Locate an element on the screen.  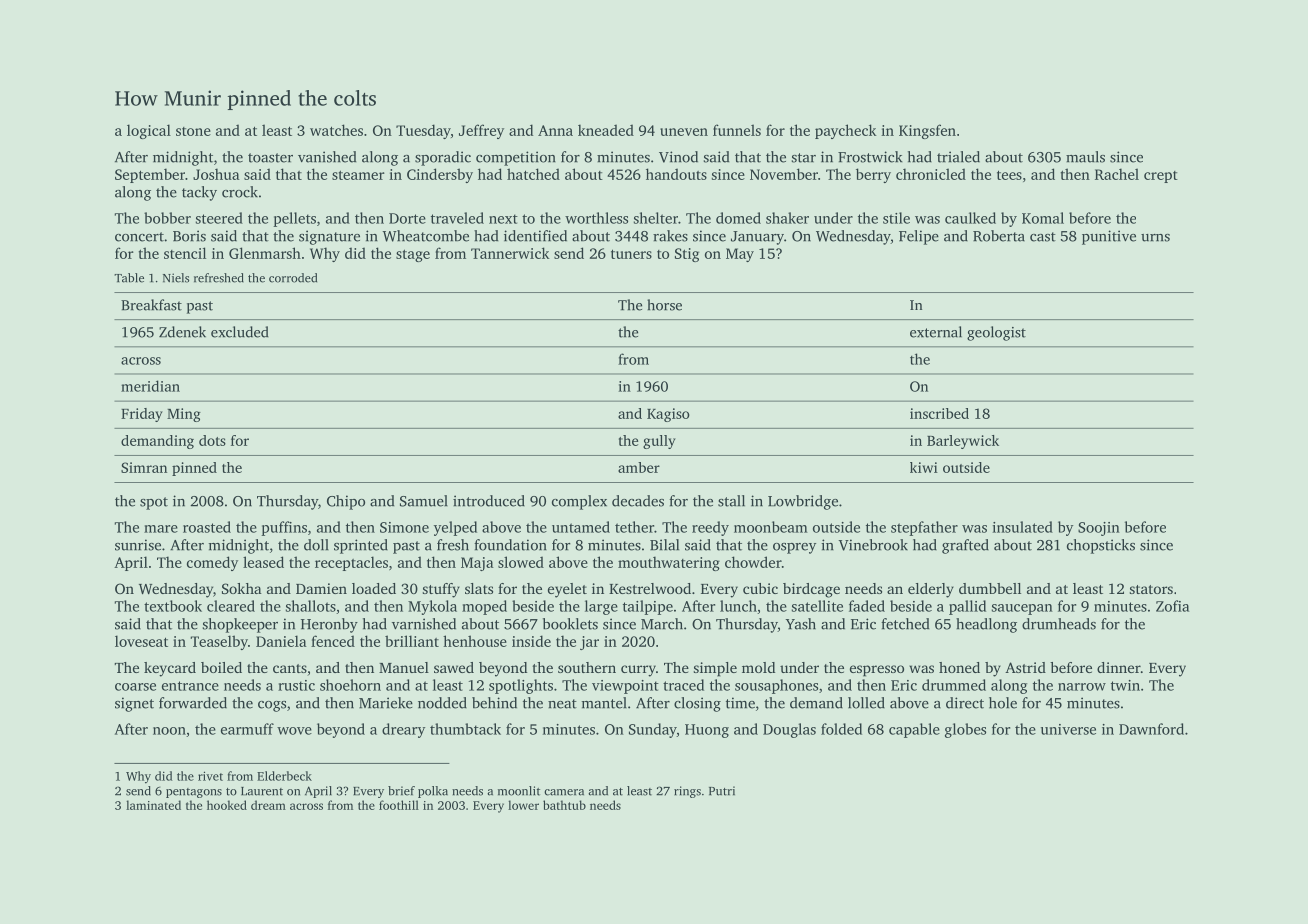
Simran is located at coordinates (144, 467).
